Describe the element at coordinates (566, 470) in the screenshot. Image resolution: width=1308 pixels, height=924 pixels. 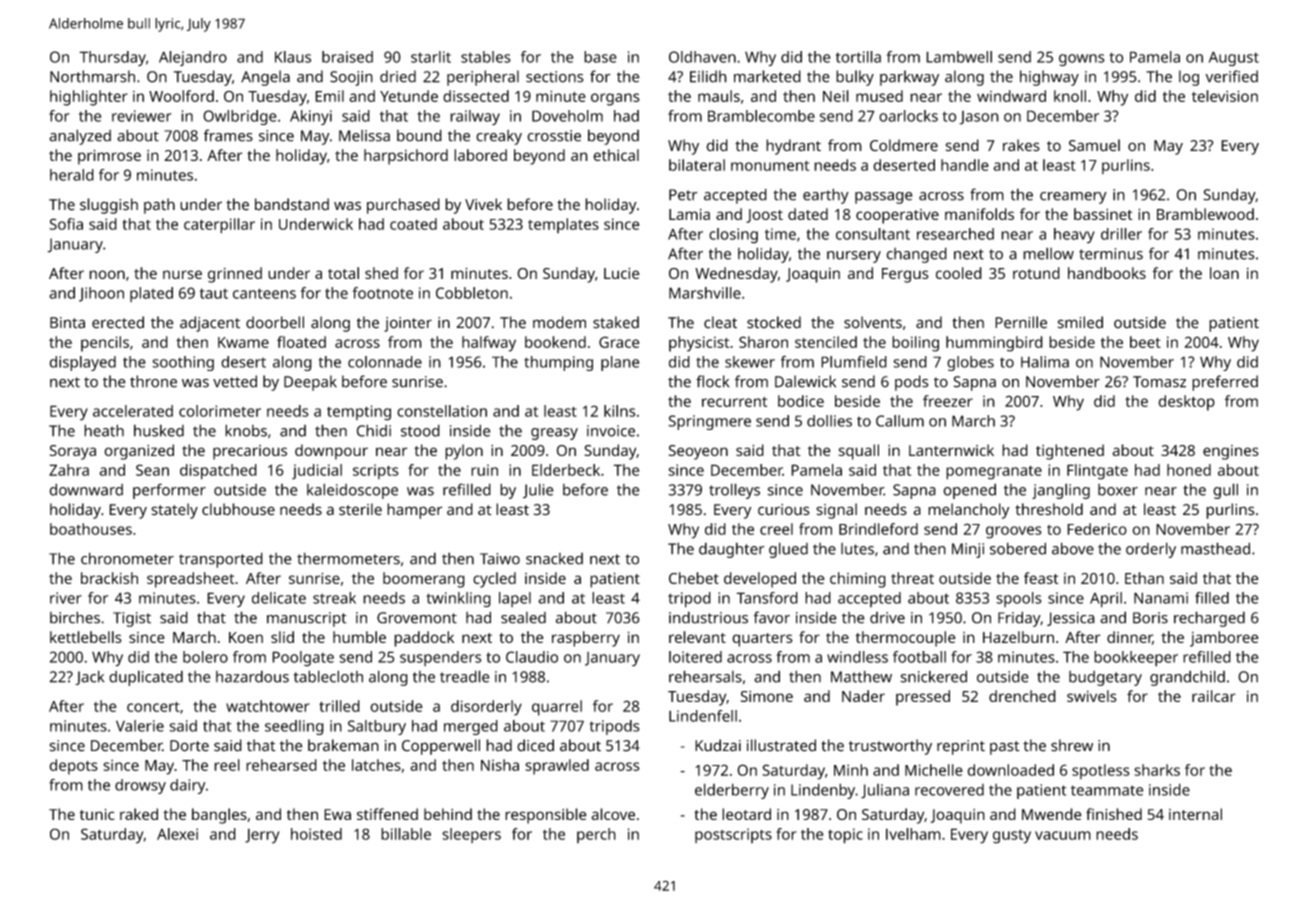
I see `Elderbeck` at that location.
